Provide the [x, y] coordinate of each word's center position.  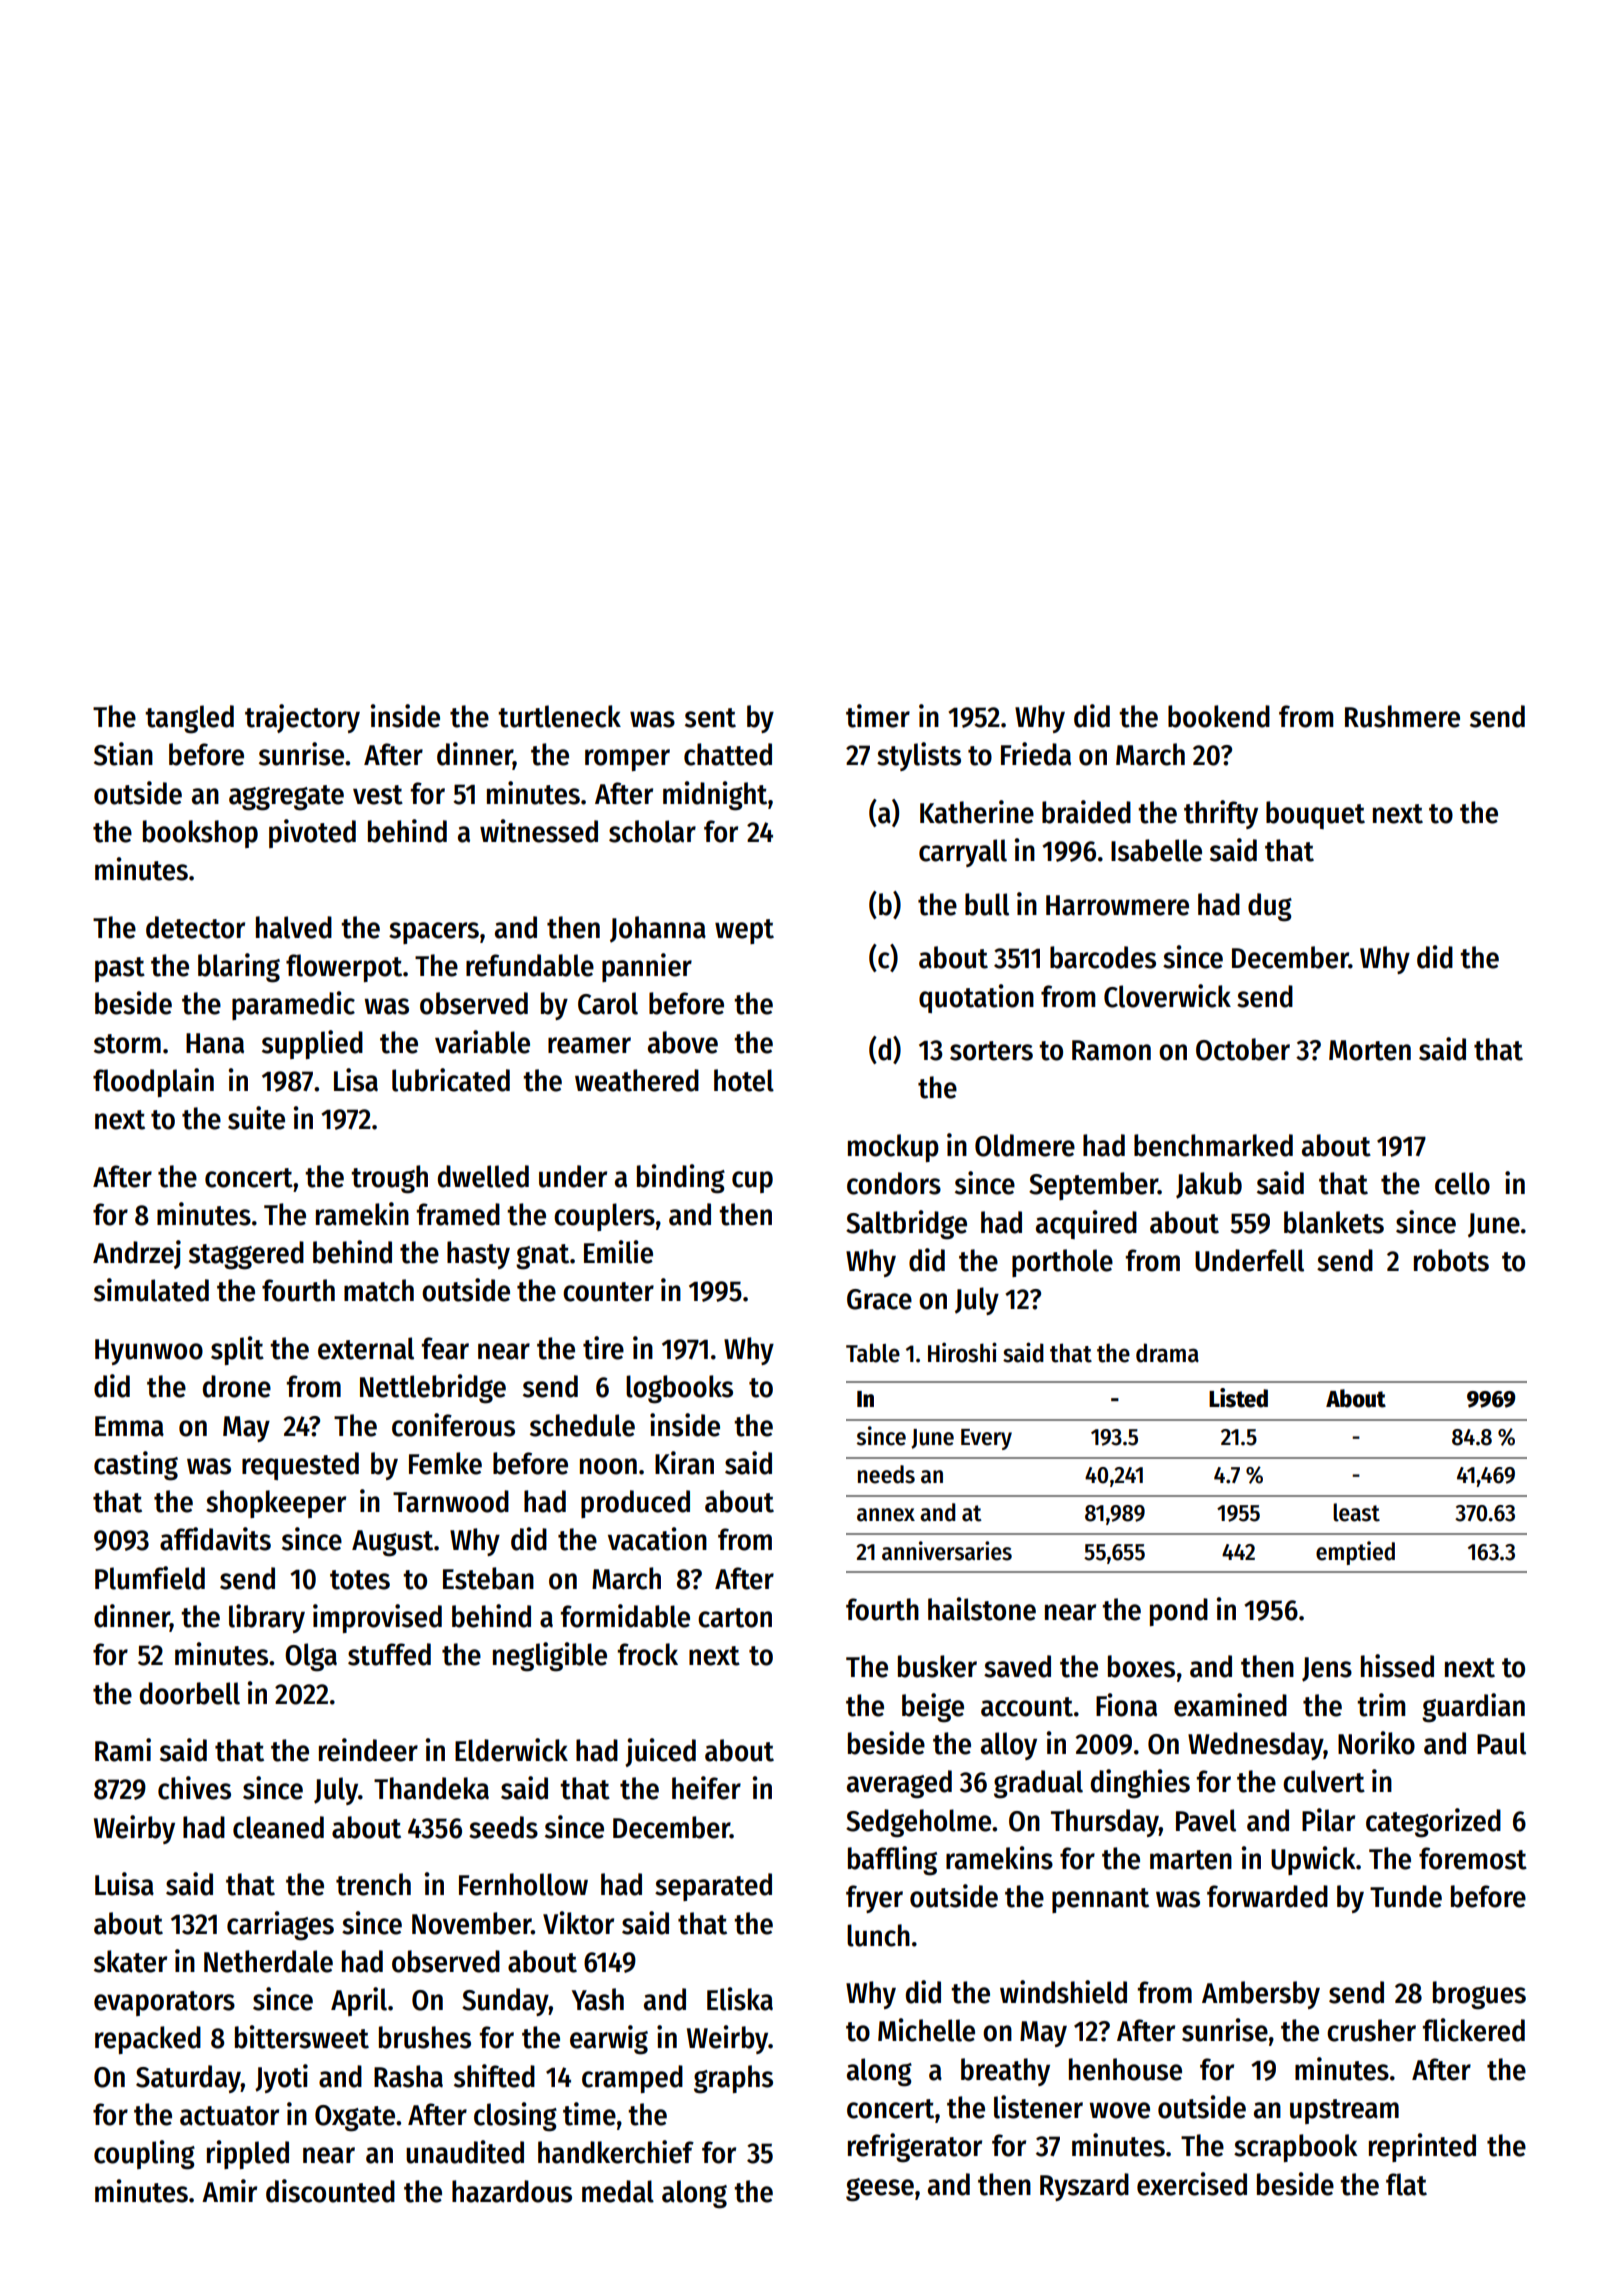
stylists [919, 756]
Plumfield [150, 1578]
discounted [330, 2191]
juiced [660, 1752]
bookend [1219, 716]
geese [880, 2190]
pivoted [312, 833]
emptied [1355, 1553]
